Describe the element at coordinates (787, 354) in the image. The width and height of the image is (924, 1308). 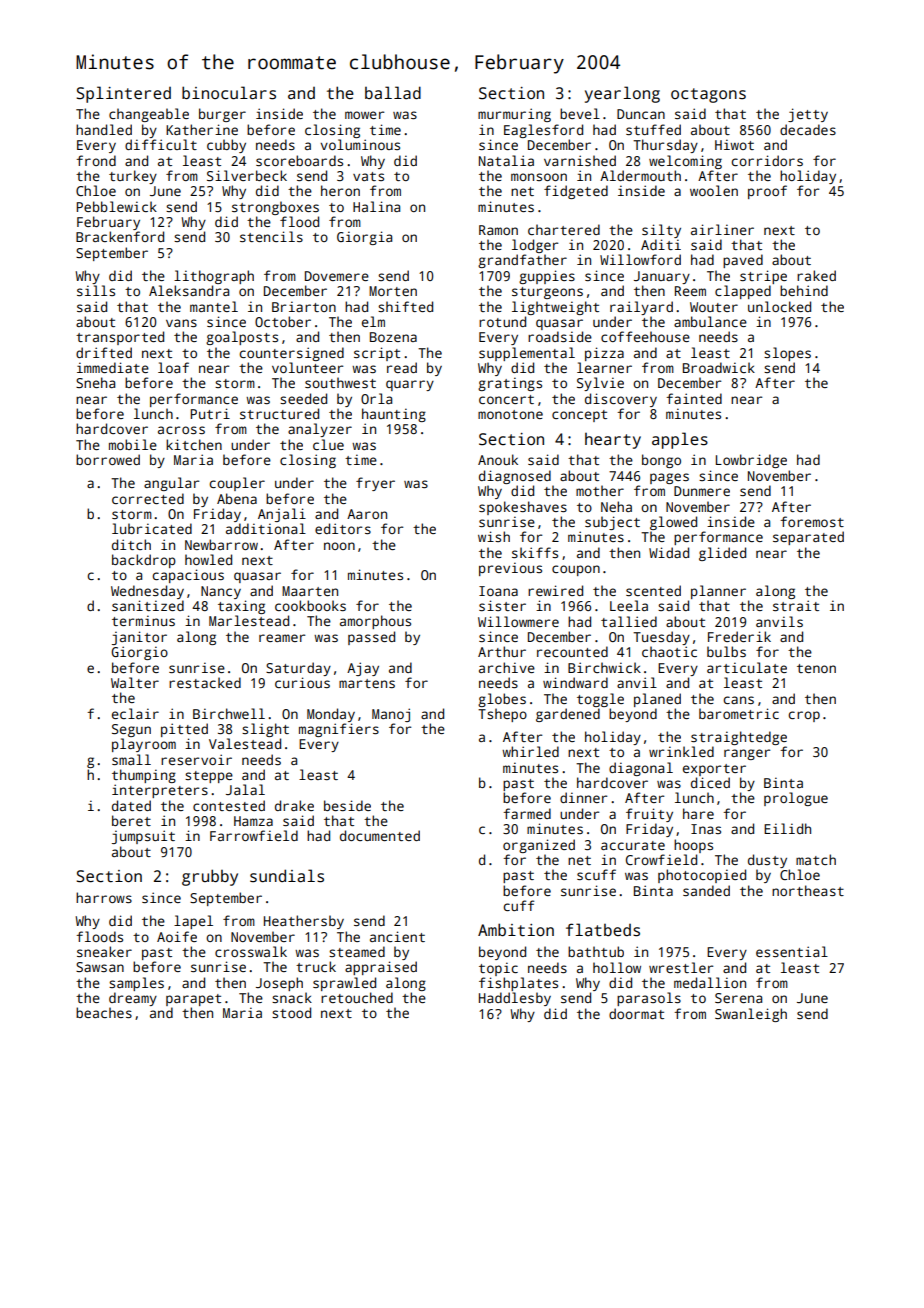
I see `slopes` at that location.
